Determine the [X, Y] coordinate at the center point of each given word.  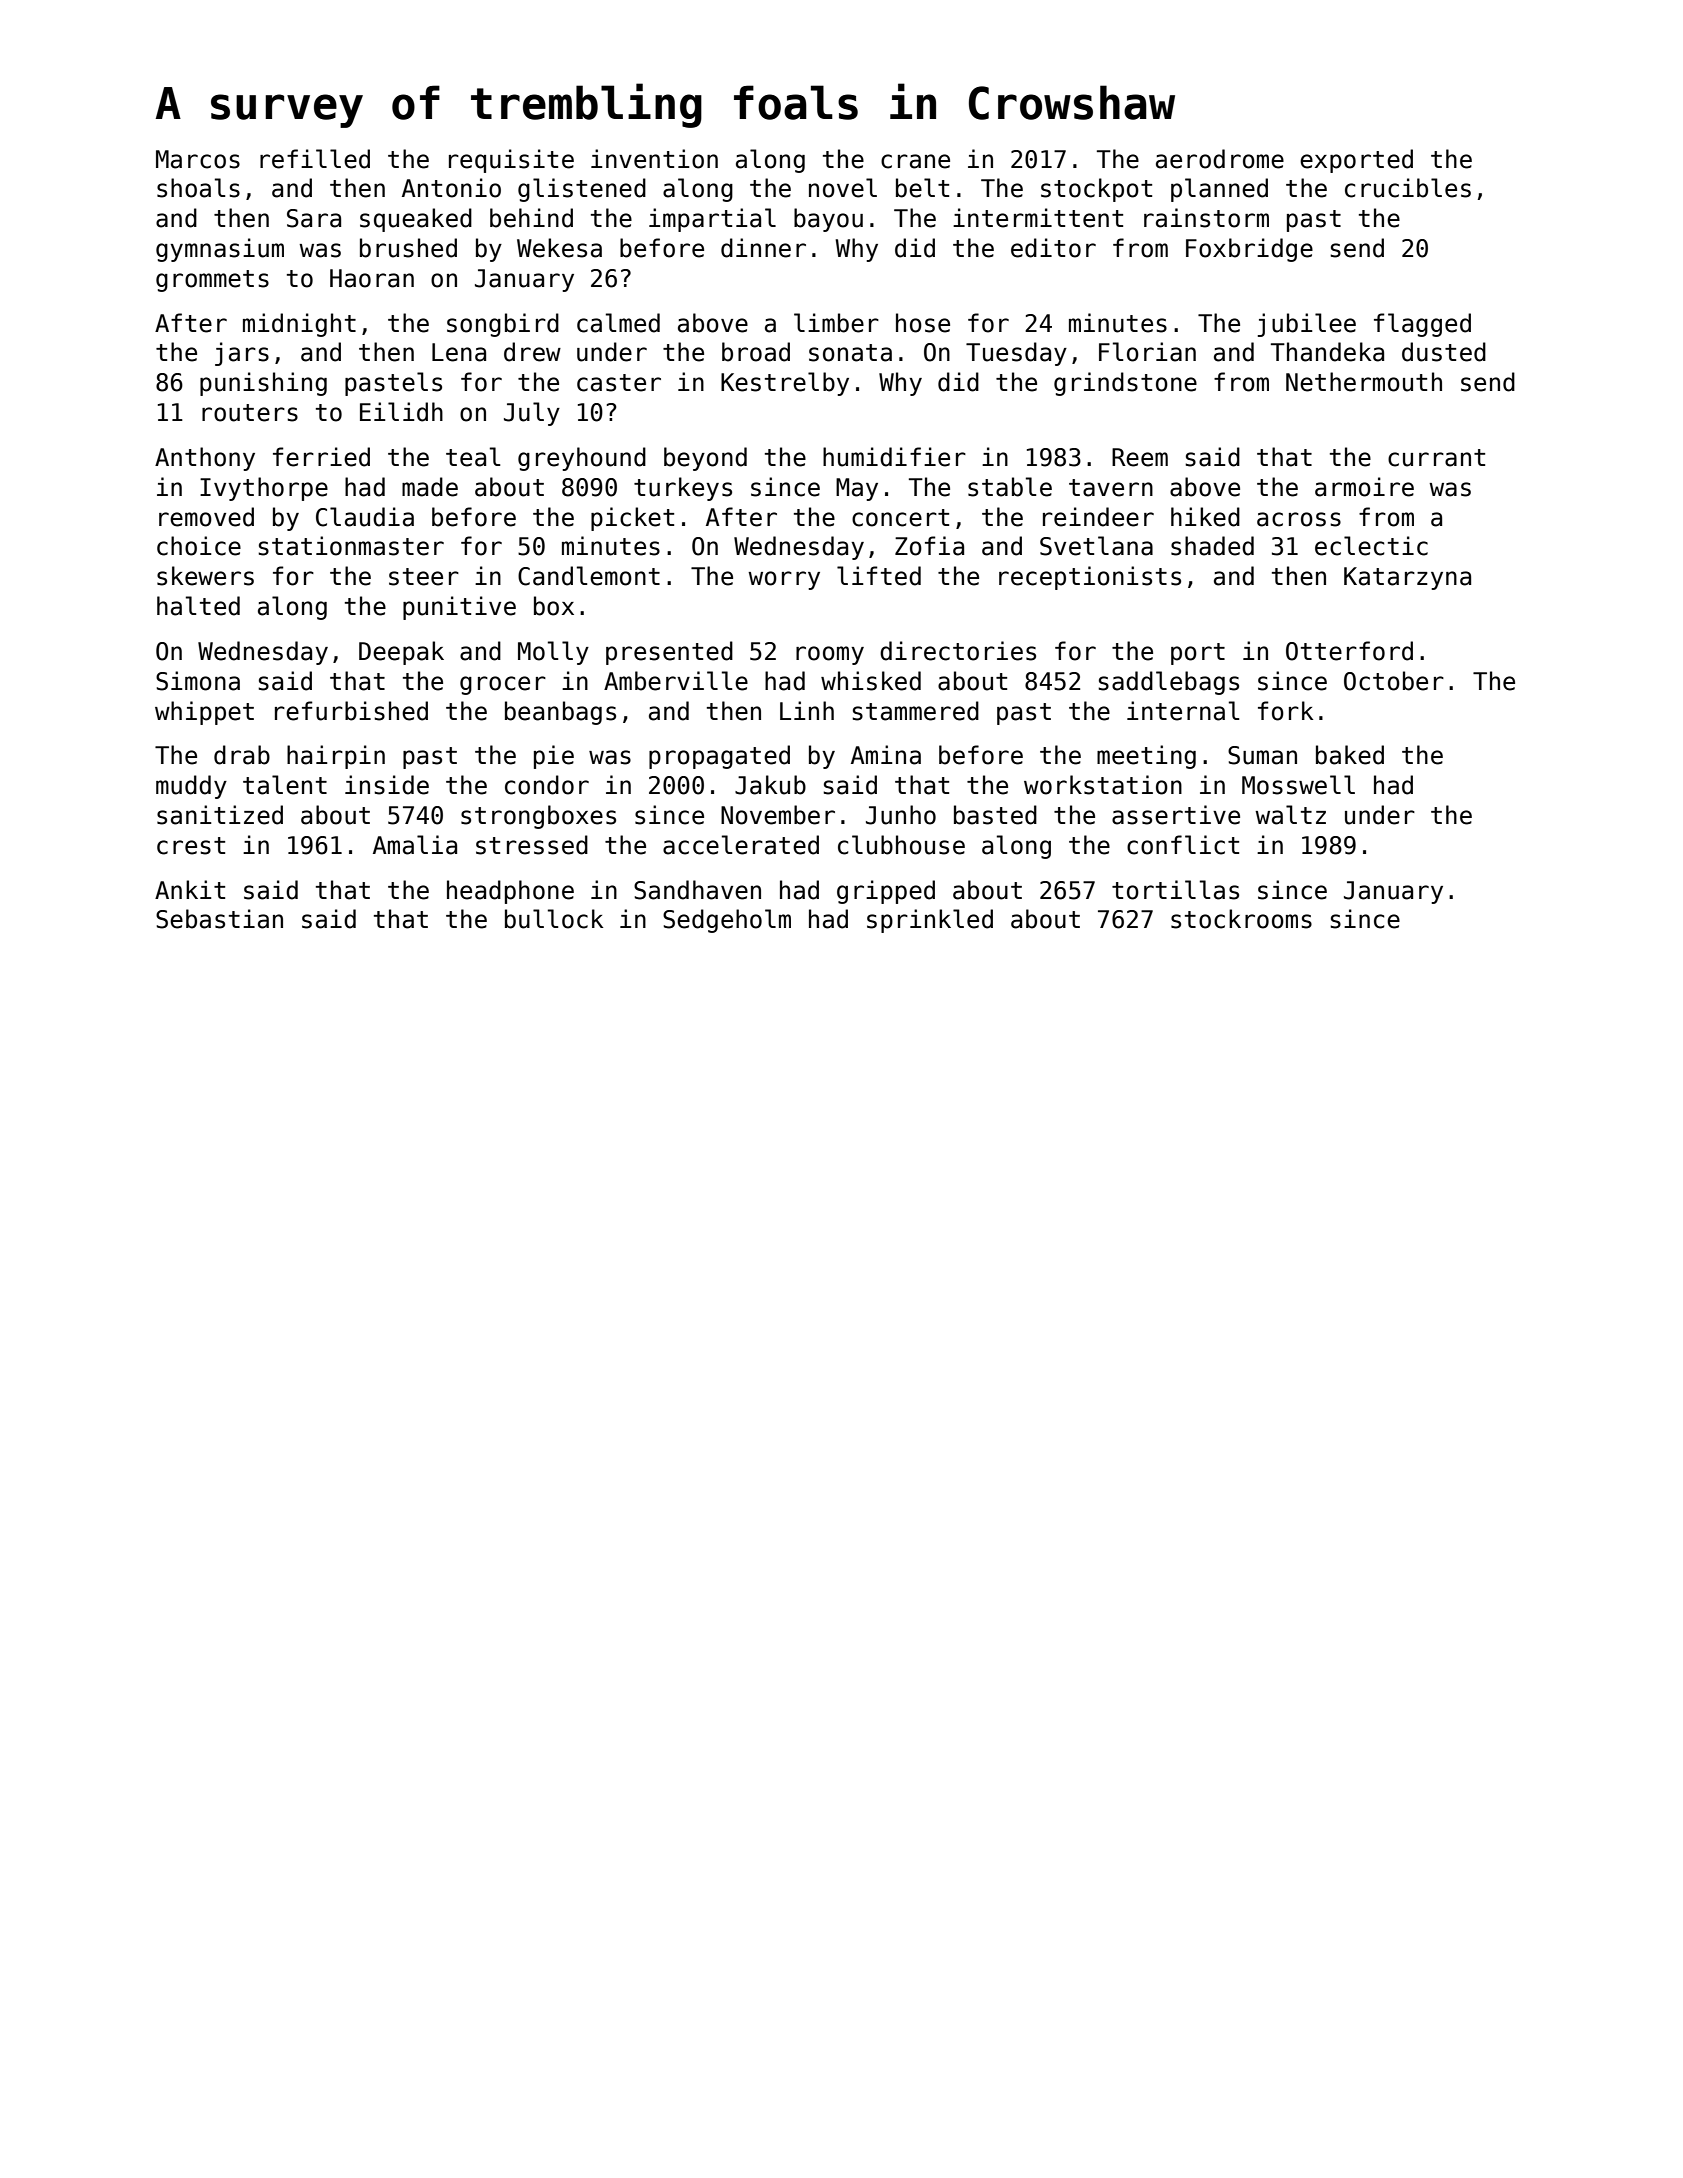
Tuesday [1016, 354]
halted [198, 606]
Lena [459, 352]
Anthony [205, 459]
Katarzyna [1407, 578]
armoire [1364, 487]
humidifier [894, 457]
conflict [1183, 845]
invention [654, 159]
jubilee [1307, 325]
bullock [554, 919]
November [778, 815]
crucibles [1408, 188]
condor [547, 785]
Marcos [198, 159]
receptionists [1090, 578]
